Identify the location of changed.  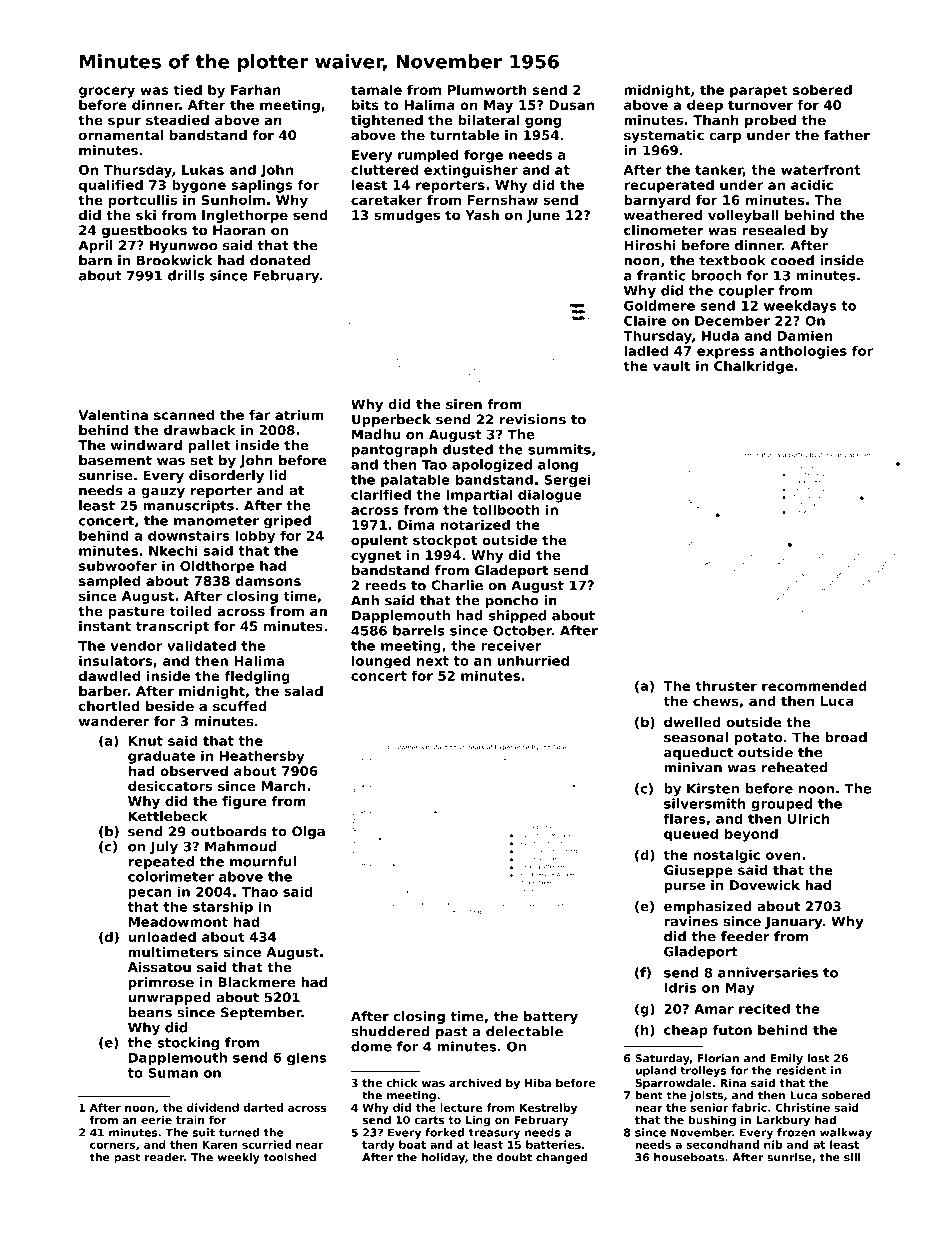
(561, 1158).
